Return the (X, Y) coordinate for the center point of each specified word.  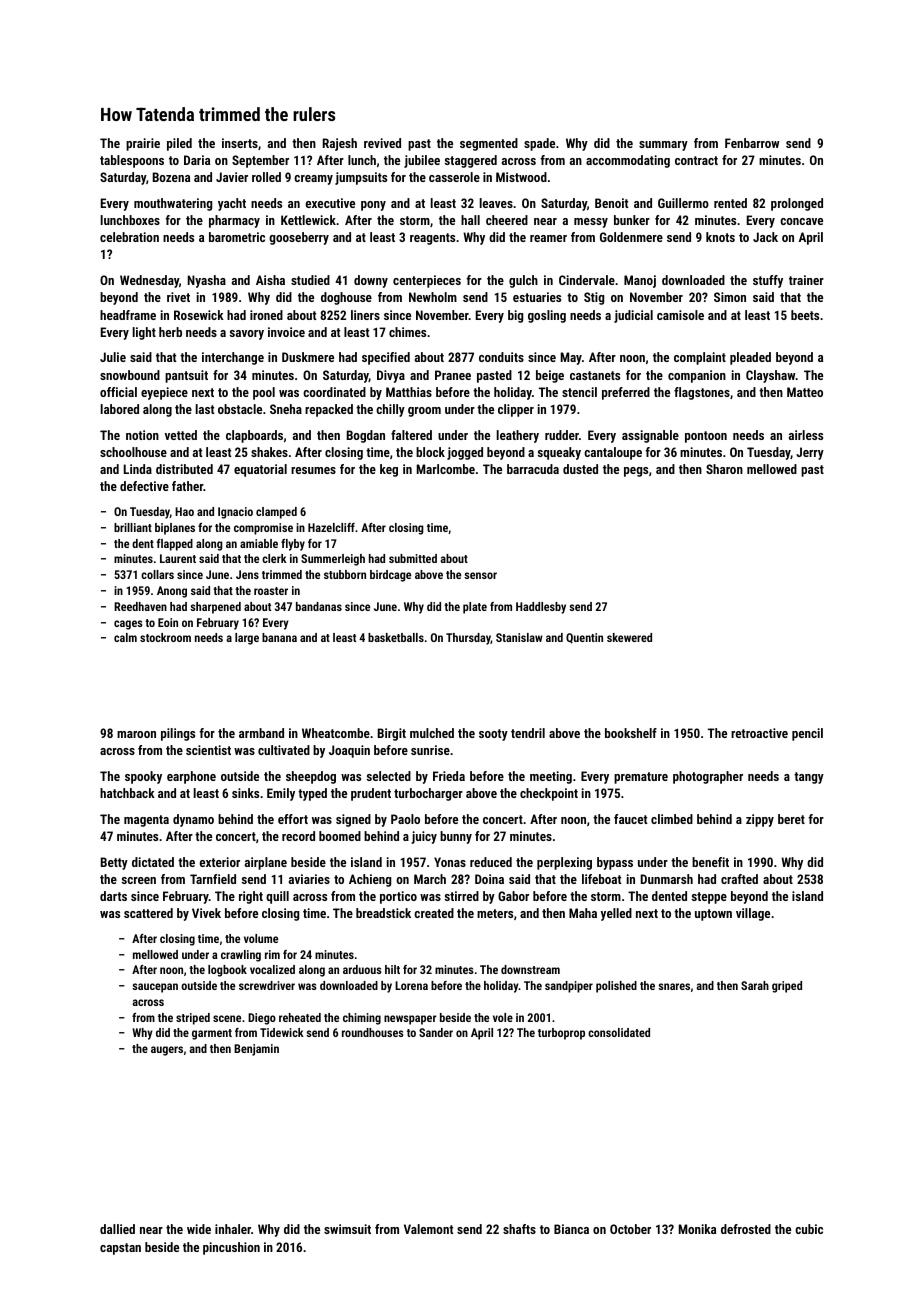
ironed (266, 315)
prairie (143, 144)
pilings (178, 734)
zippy (760, 820)
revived (382, 143)
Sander (436, 1032)
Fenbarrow (752, 143)
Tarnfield (213, 879)
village (753, 914)
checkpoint (549, 794)
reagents (432, 239)
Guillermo (683, 203)
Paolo (405, 819)
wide (199, 1229)
